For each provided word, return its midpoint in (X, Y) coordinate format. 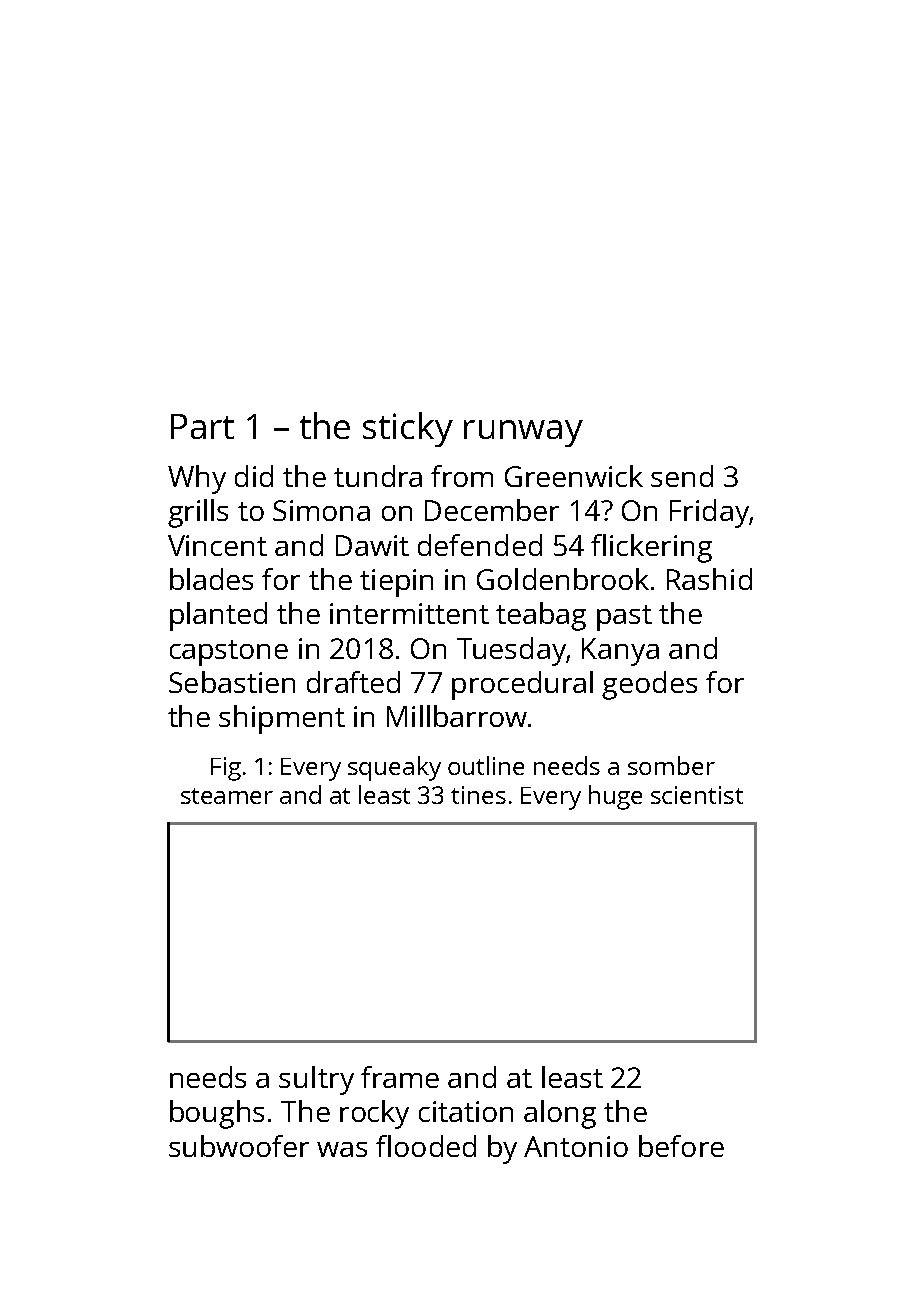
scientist (697, 795)
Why (197, 479)
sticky (408, 429)
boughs (217, 1114)
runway (523, 433)
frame (400, 1077)
